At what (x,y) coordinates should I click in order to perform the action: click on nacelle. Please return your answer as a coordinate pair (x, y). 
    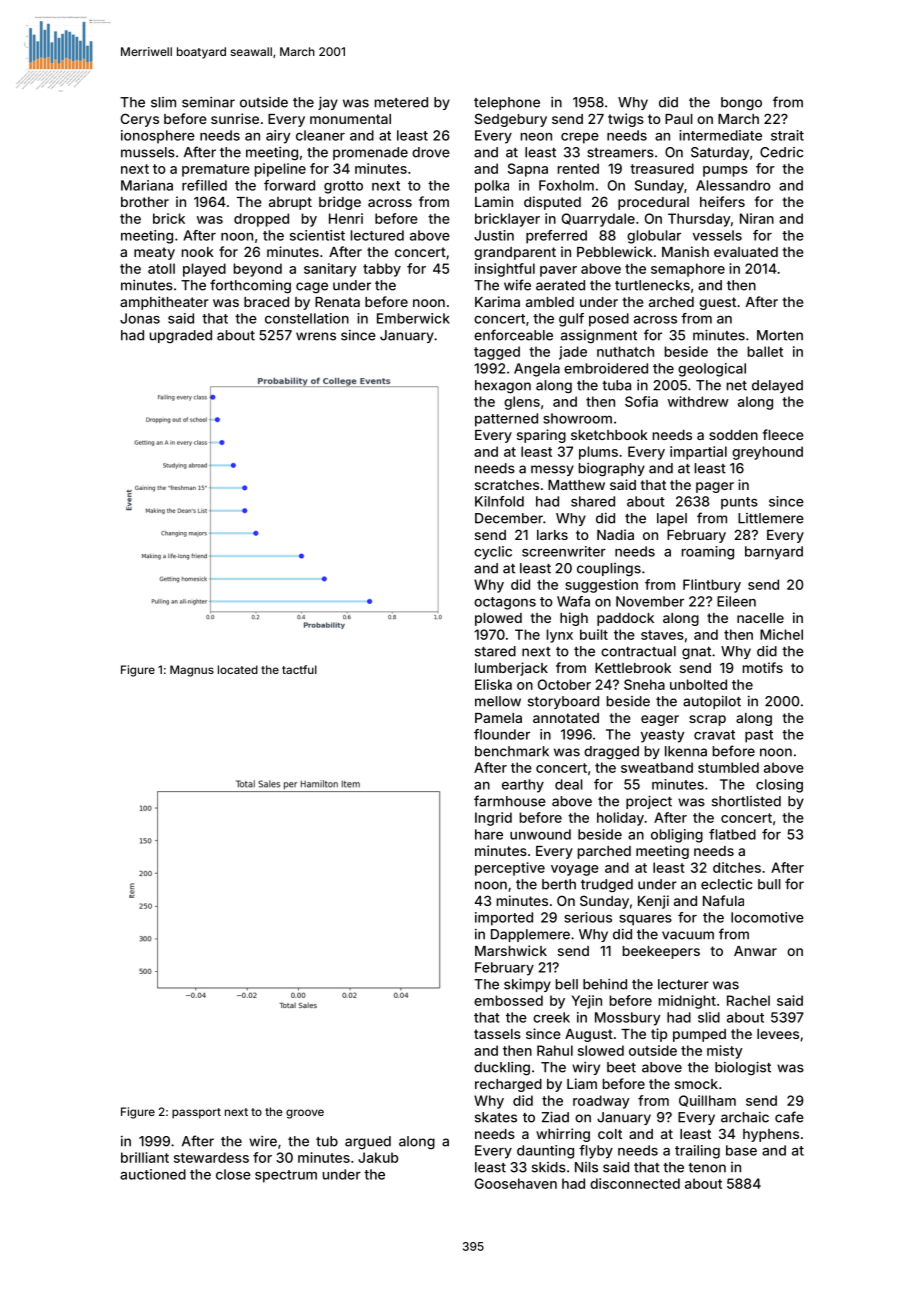
    Looking at the image, I should click on (760, 618).
